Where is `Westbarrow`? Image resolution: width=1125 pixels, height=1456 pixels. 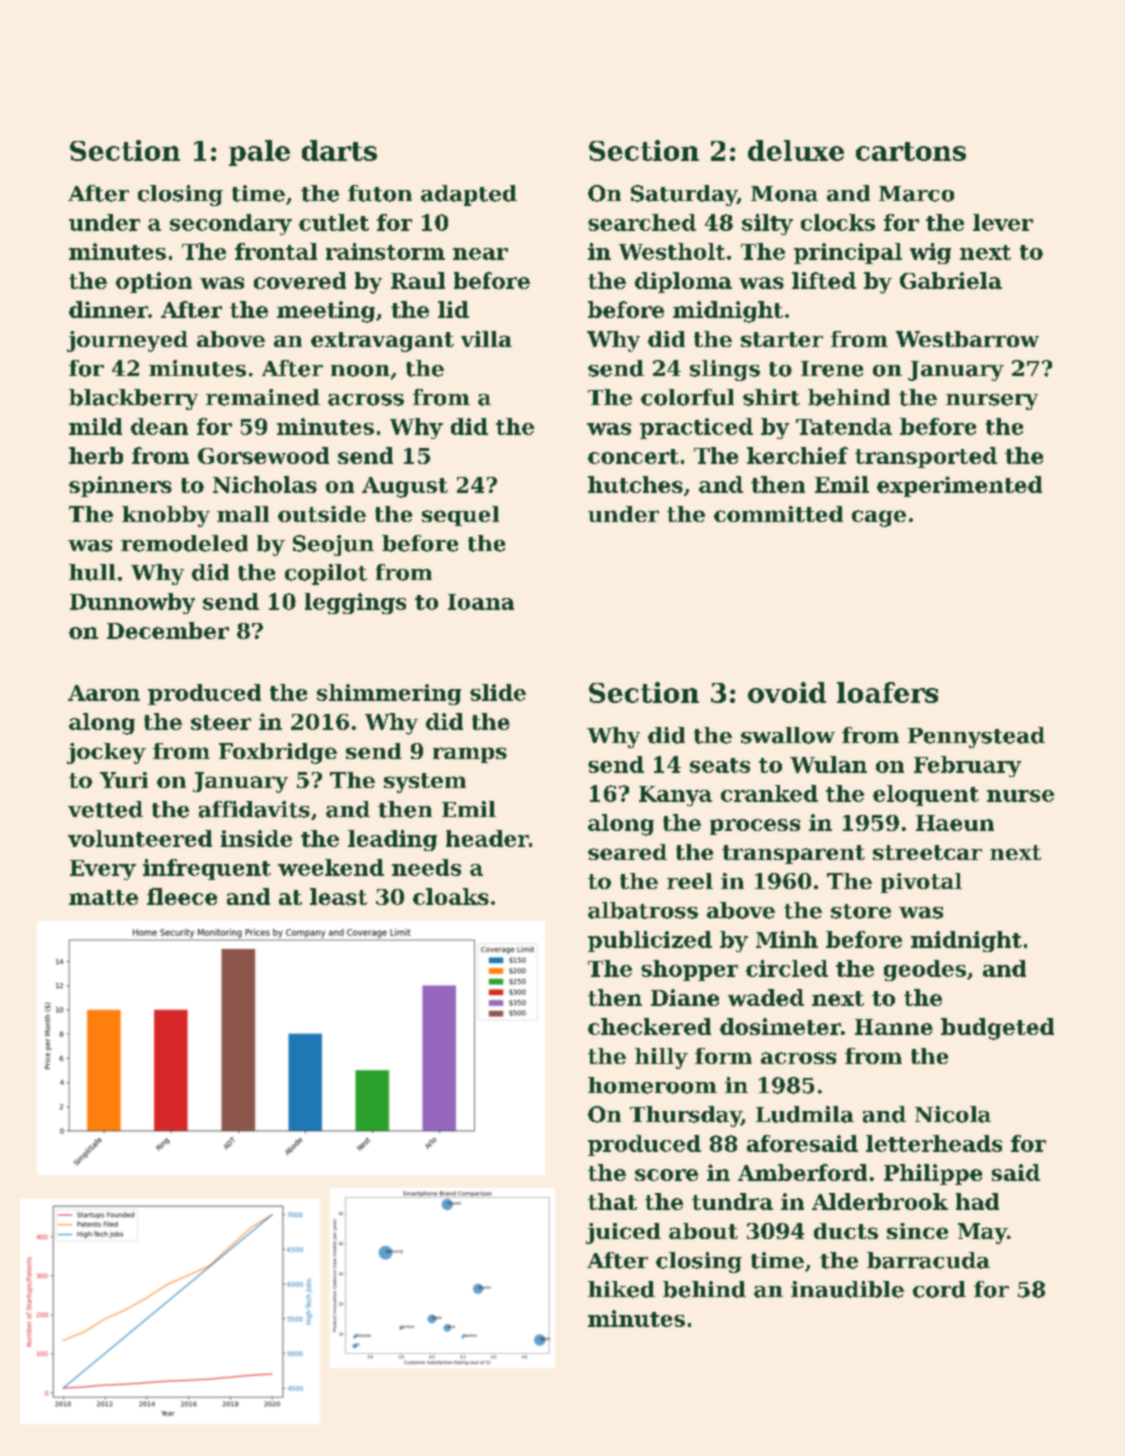 Westbarrow is located at coordinates (967, 339).
